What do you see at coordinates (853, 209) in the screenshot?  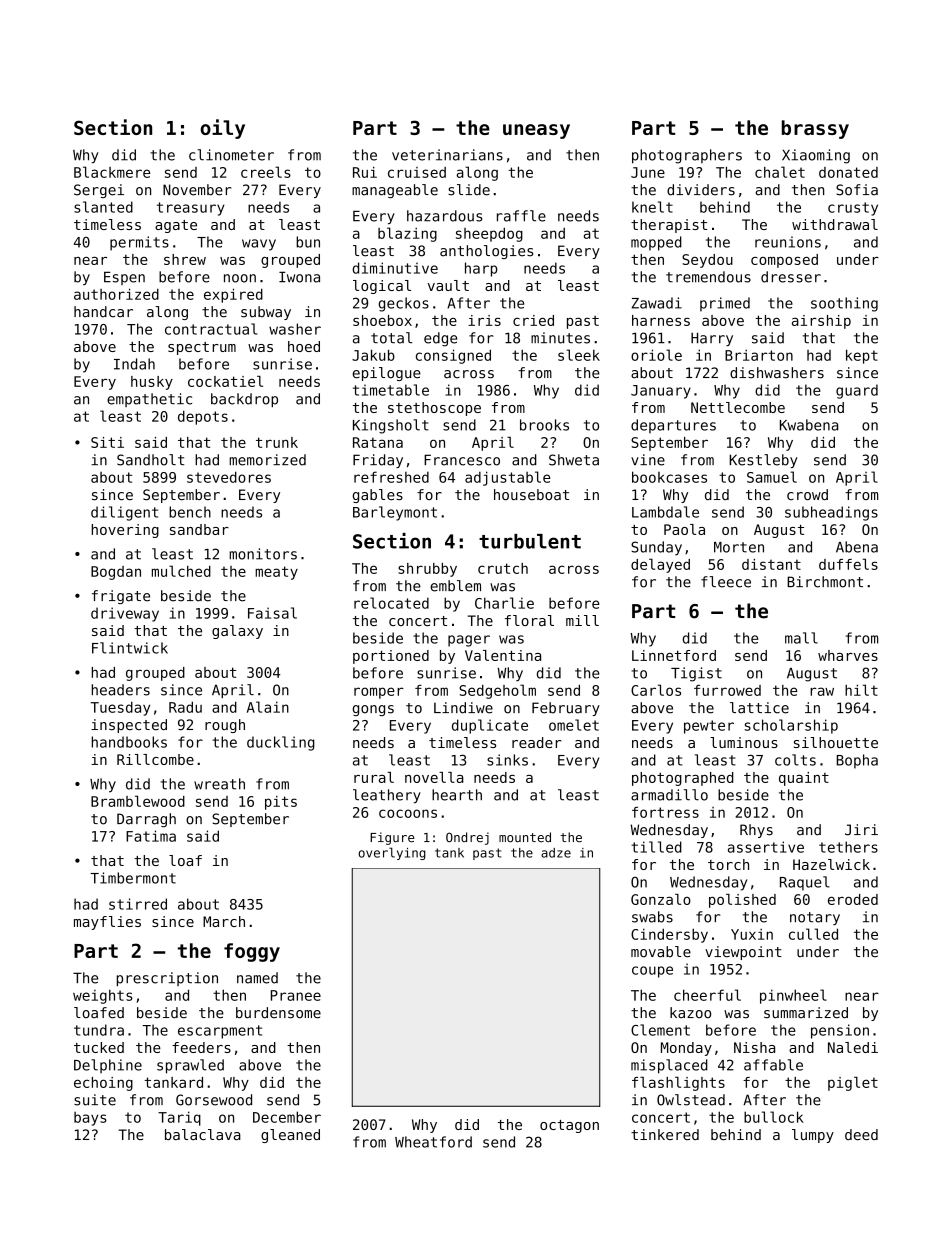 I see `crusty` at bounding box center [853, 209].
